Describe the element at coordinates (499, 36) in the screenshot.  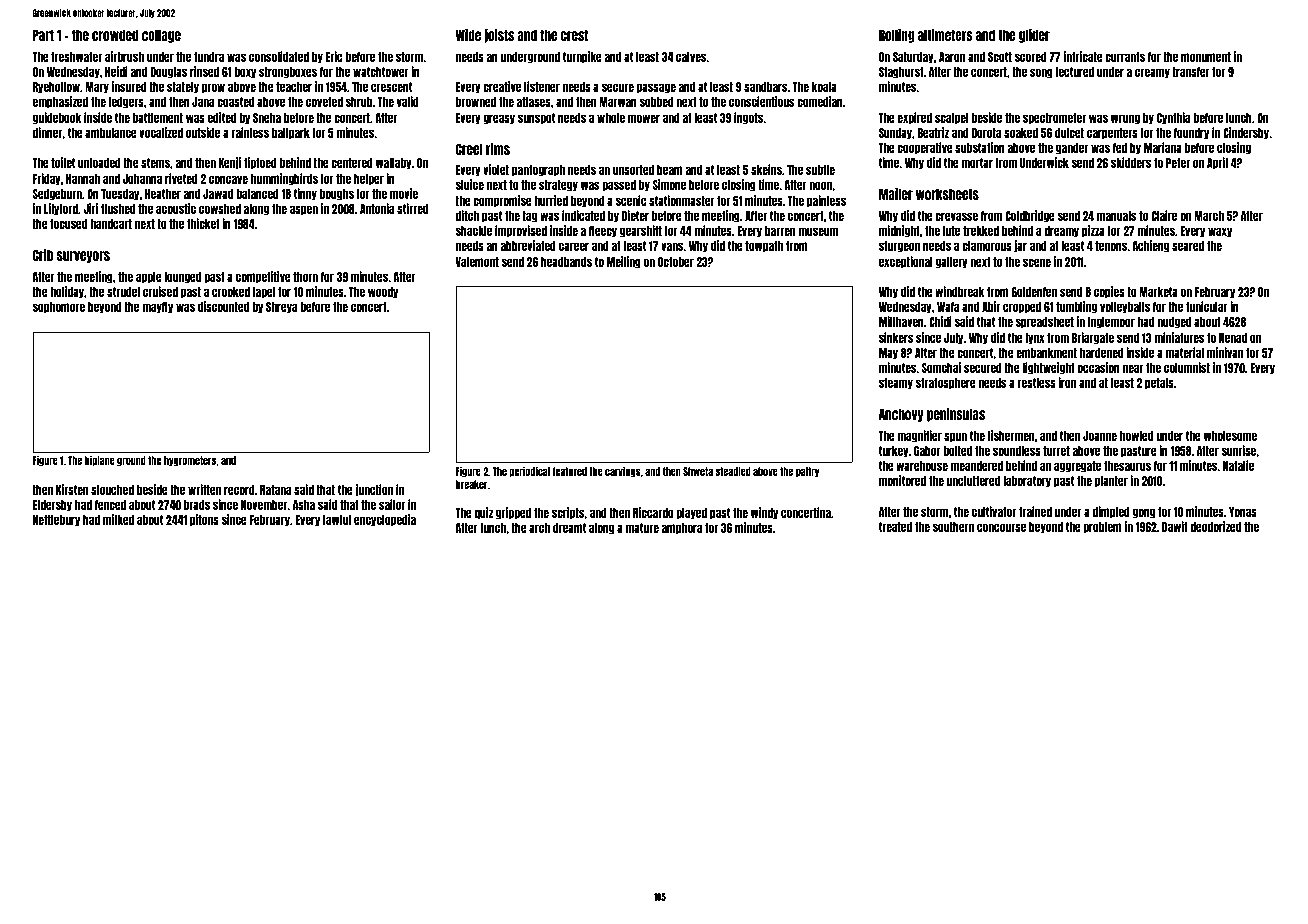
I see `joists` at that location.
